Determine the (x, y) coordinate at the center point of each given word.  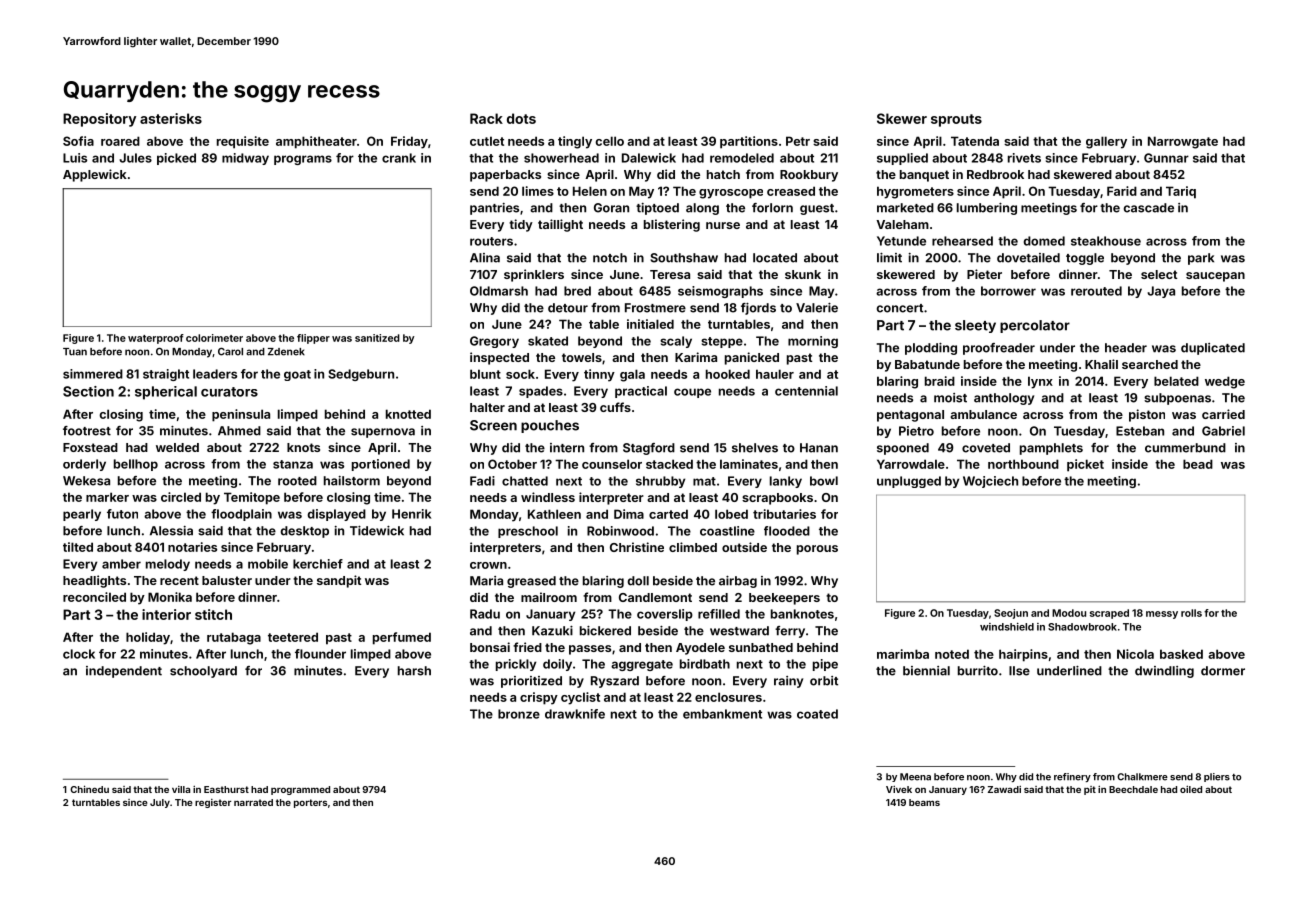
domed (1044, 241)
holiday (148, 638)
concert (900, 308)
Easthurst (226, 789)
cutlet (487, 141)
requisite (243, 142)
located (775, 258)
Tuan (75, 352)
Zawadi (1004, 789)
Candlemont (655, 597)
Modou (1069, 613)
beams (924, 802)
